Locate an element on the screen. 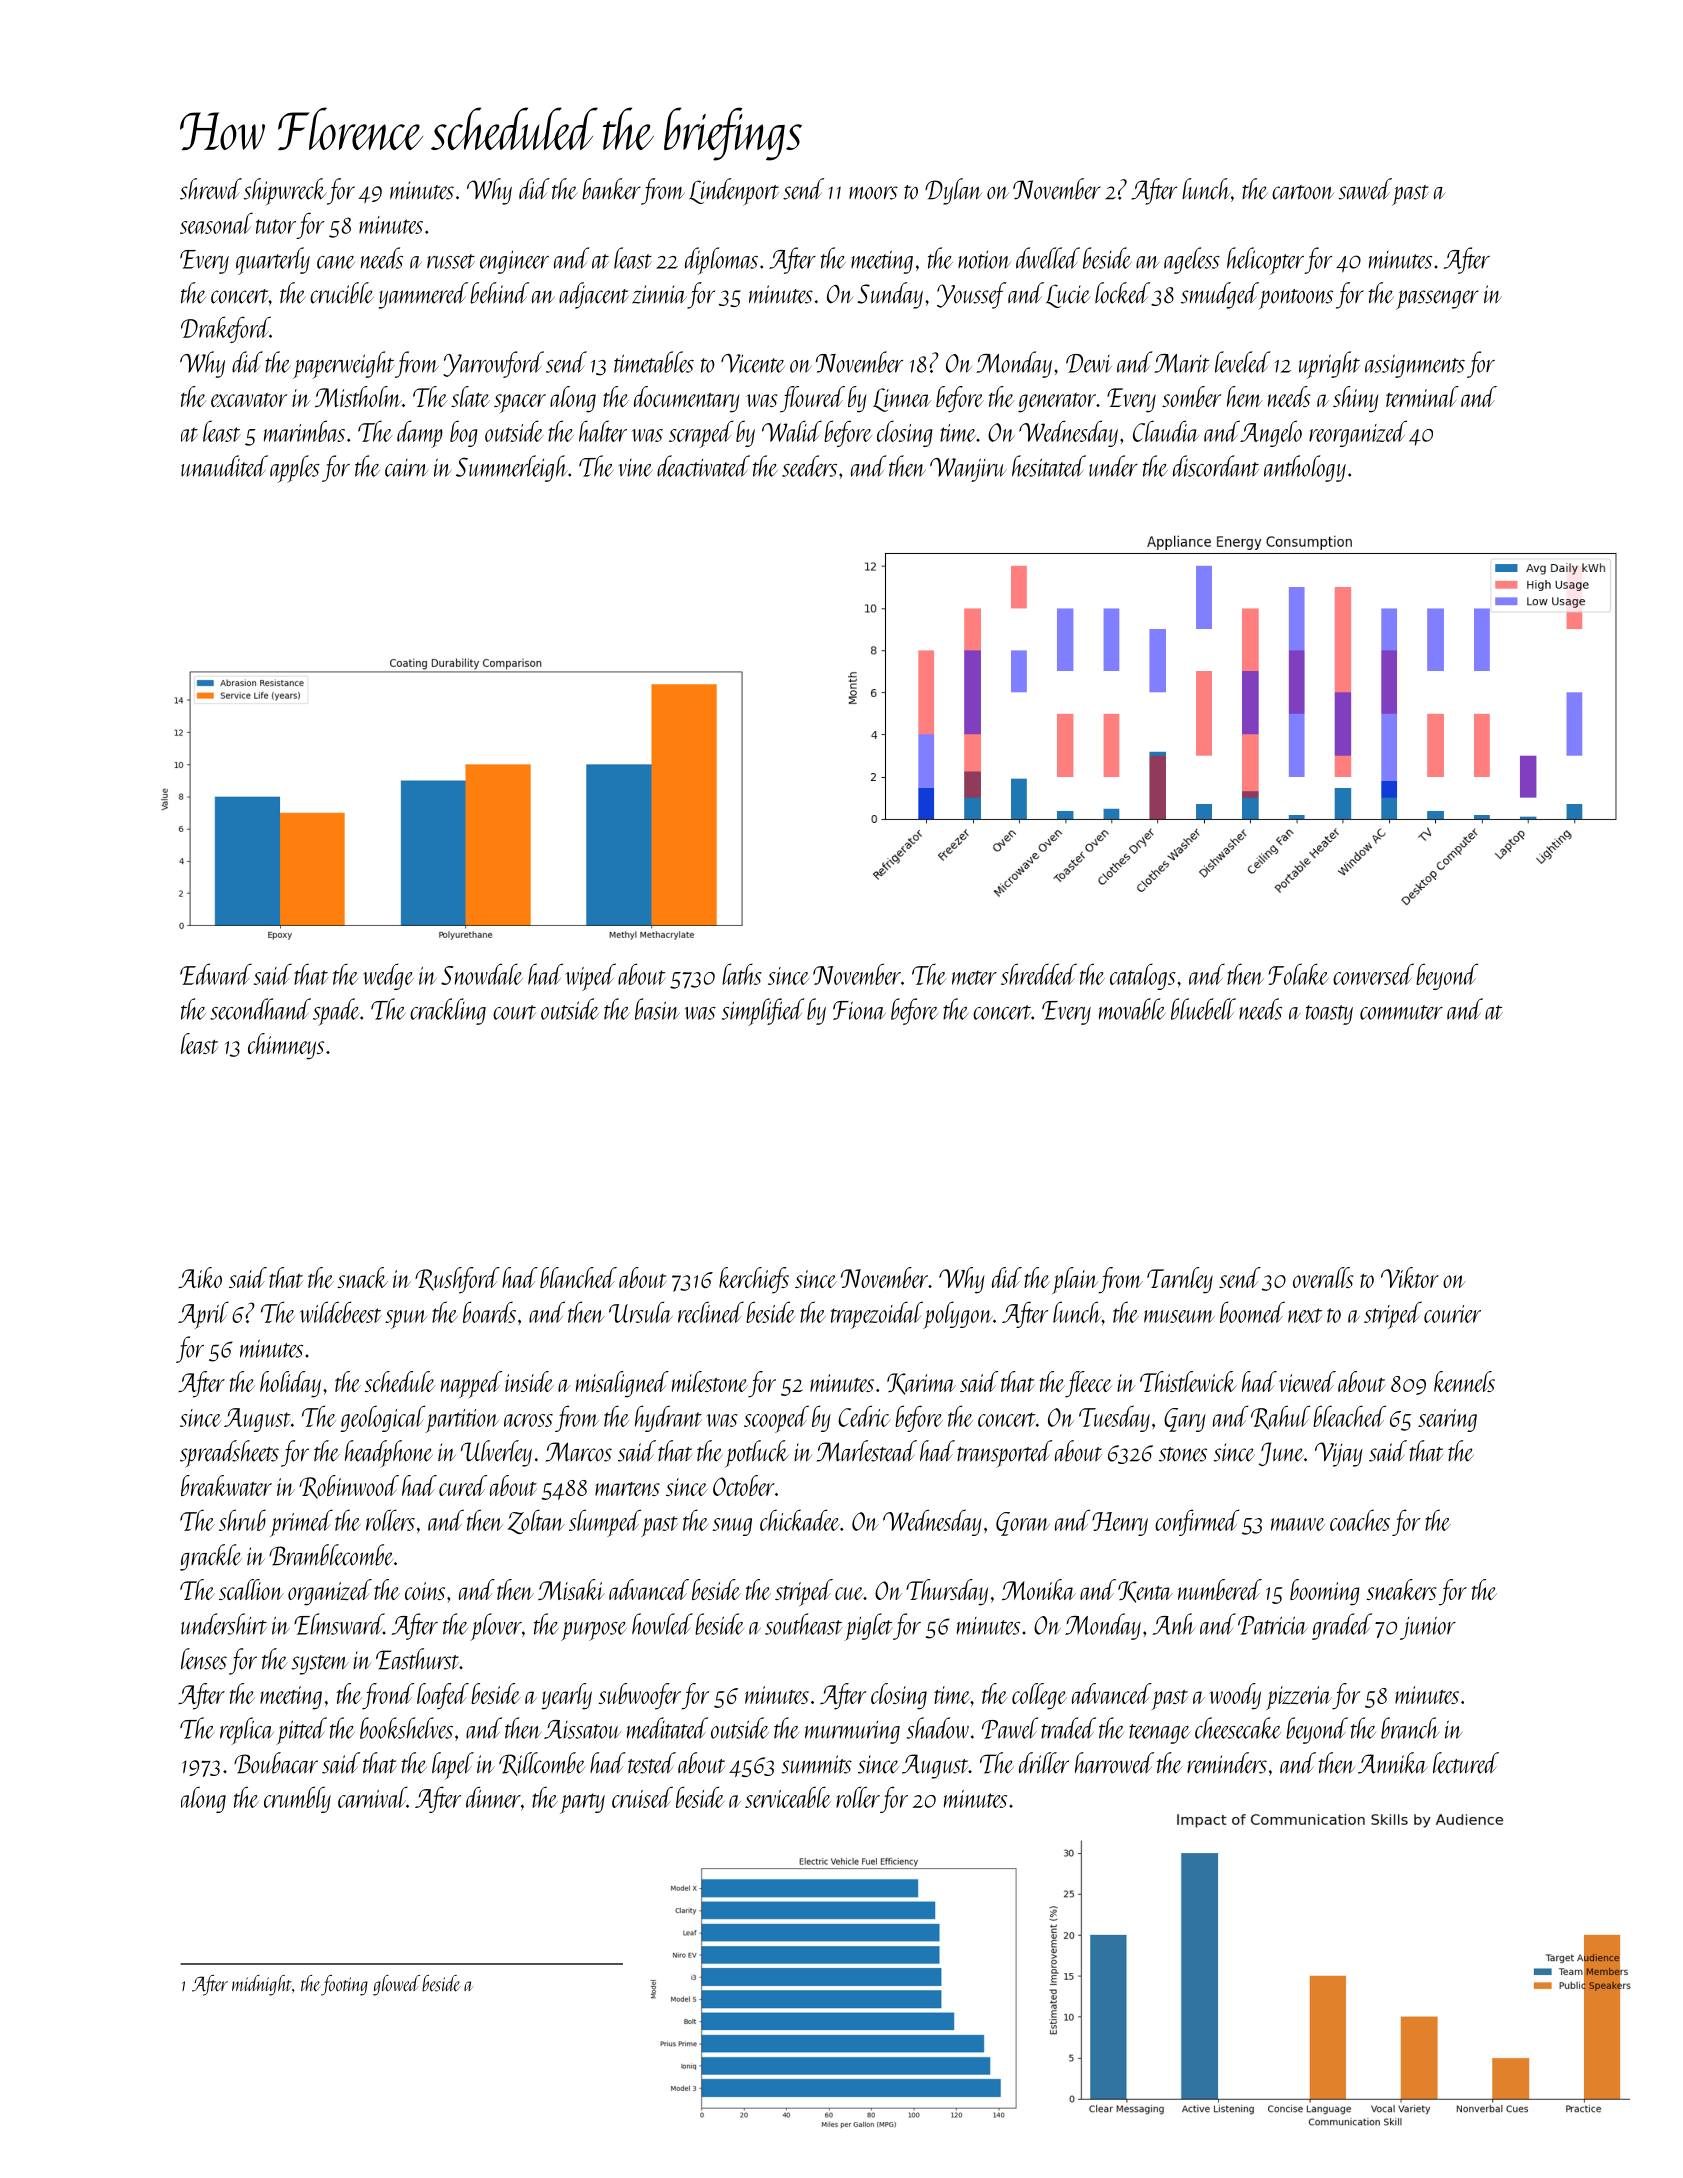  kerchiefs is located at coordinates (754, 1280).
